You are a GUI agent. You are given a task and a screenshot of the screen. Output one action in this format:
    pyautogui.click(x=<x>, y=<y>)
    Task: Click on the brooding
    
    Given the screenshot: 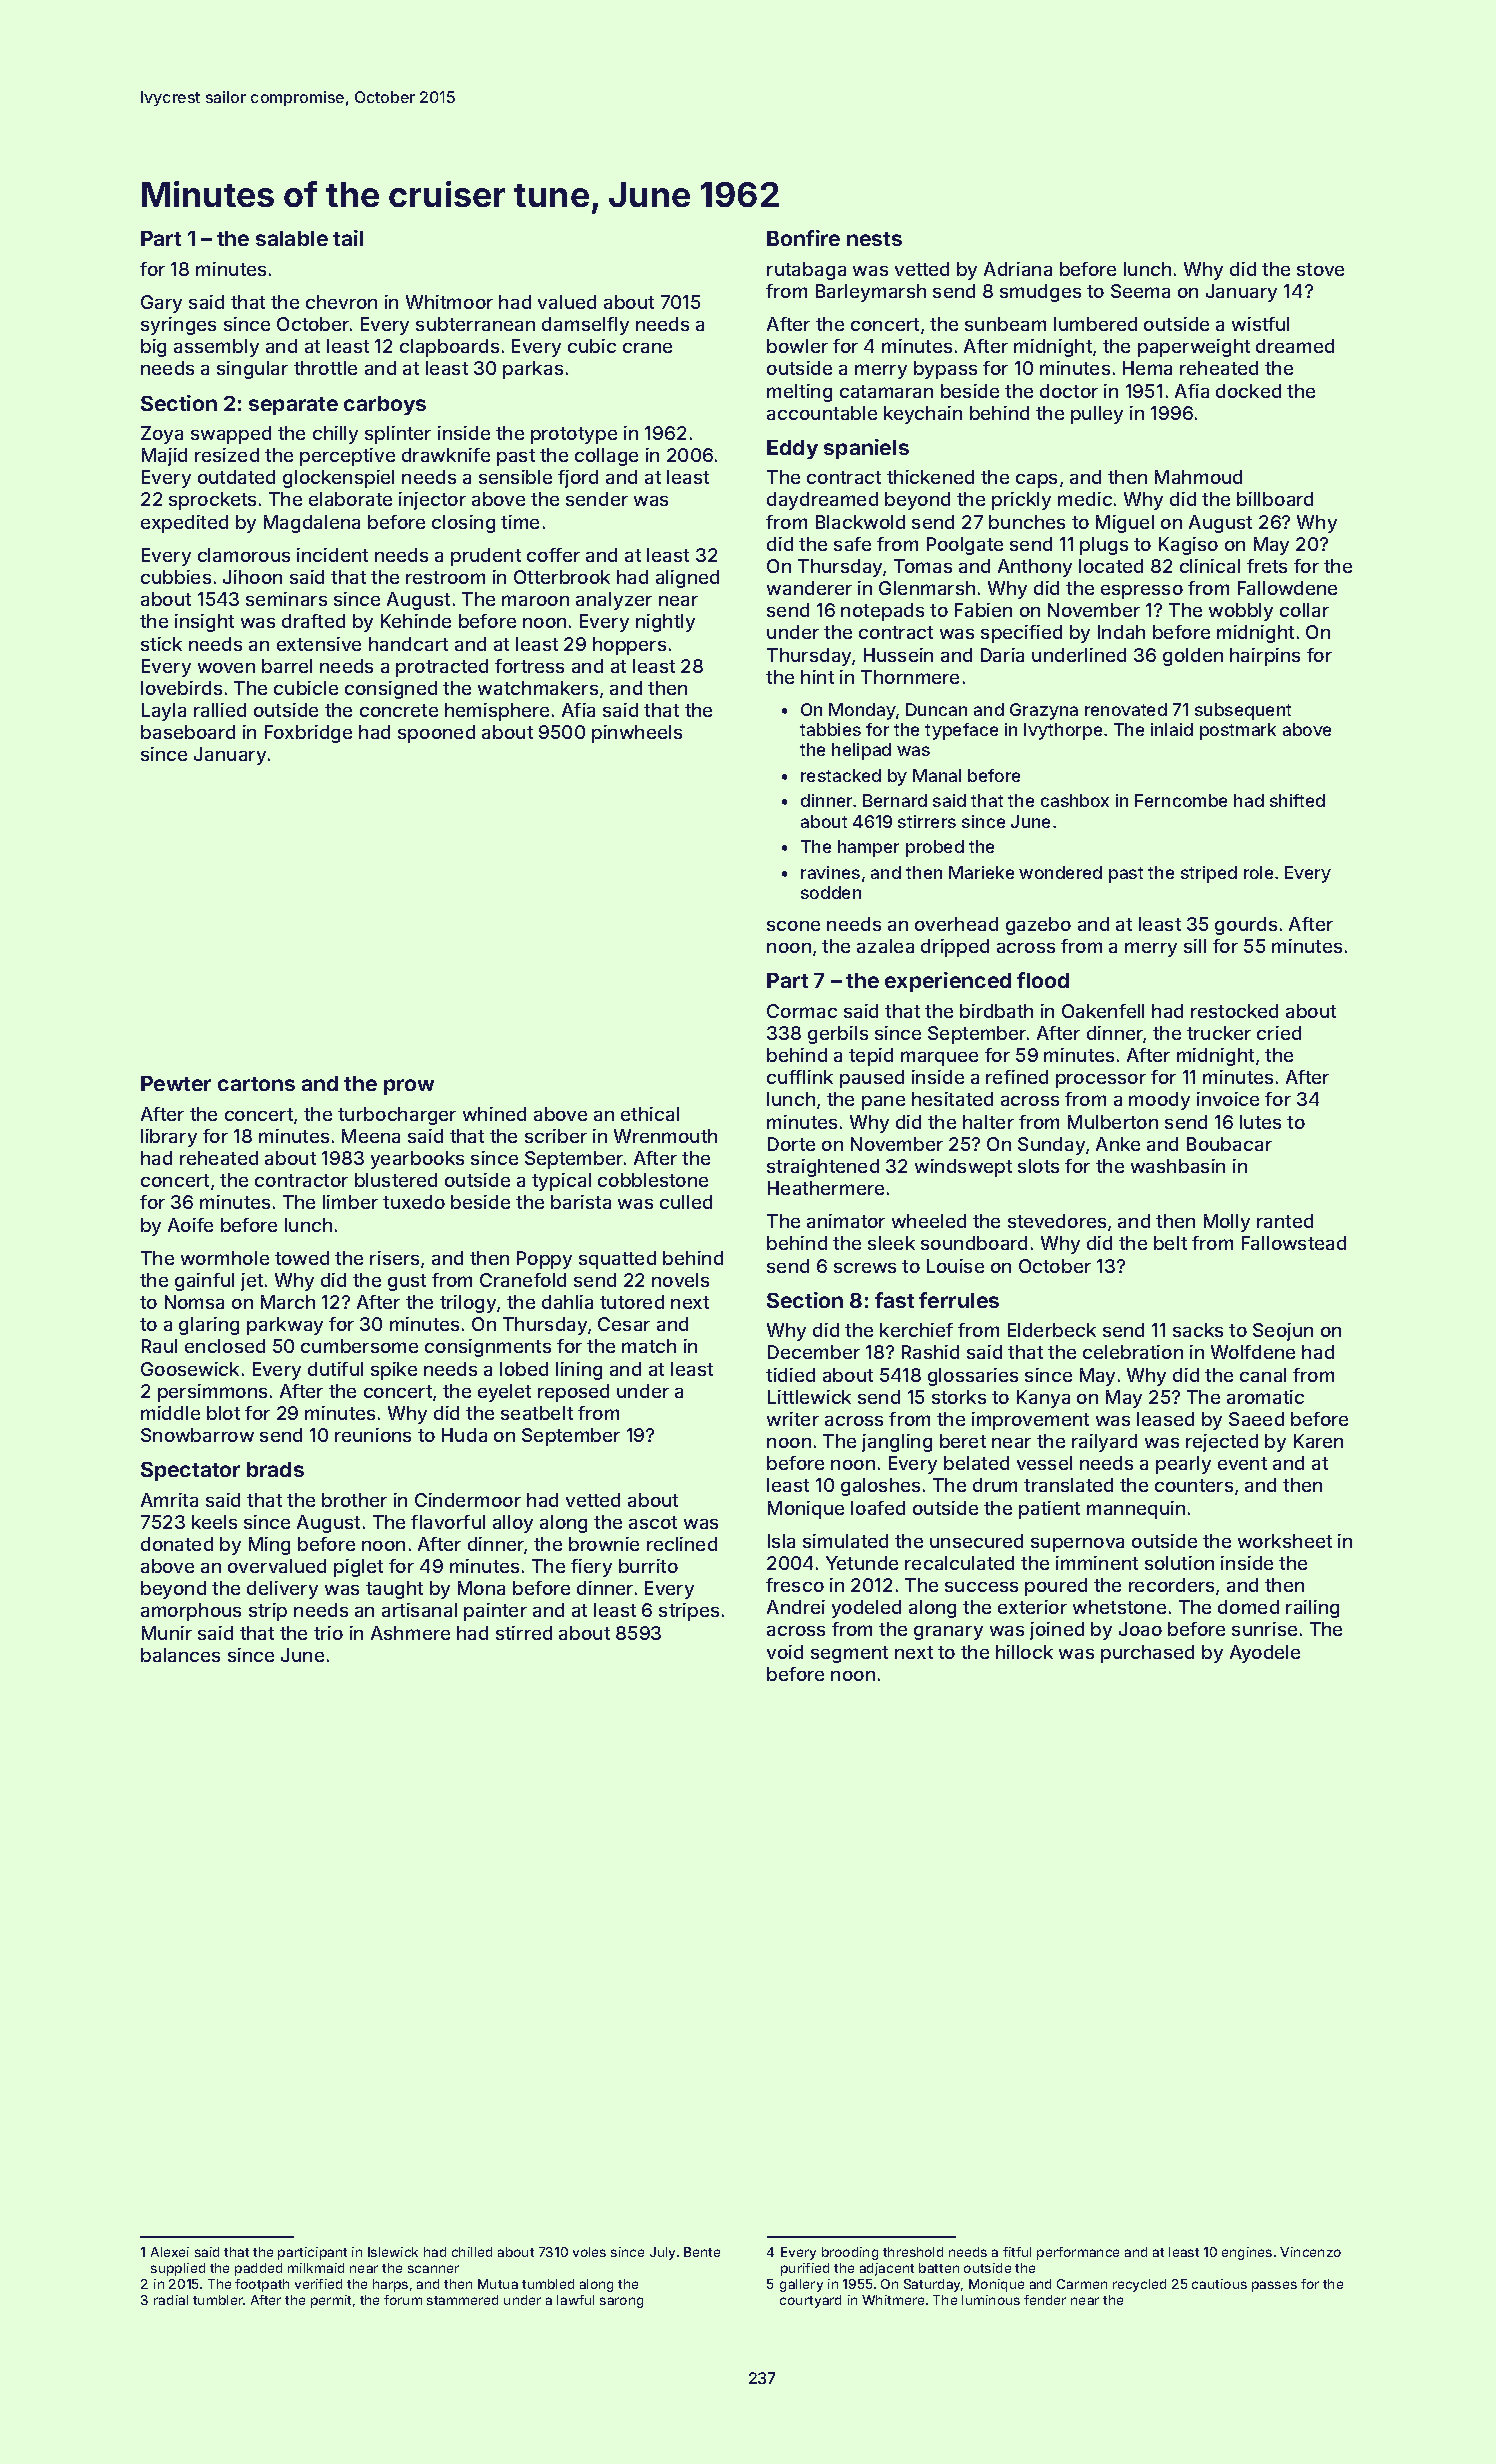 What is the action you would take?
    pyautogui.click(x=850, y=2253)
